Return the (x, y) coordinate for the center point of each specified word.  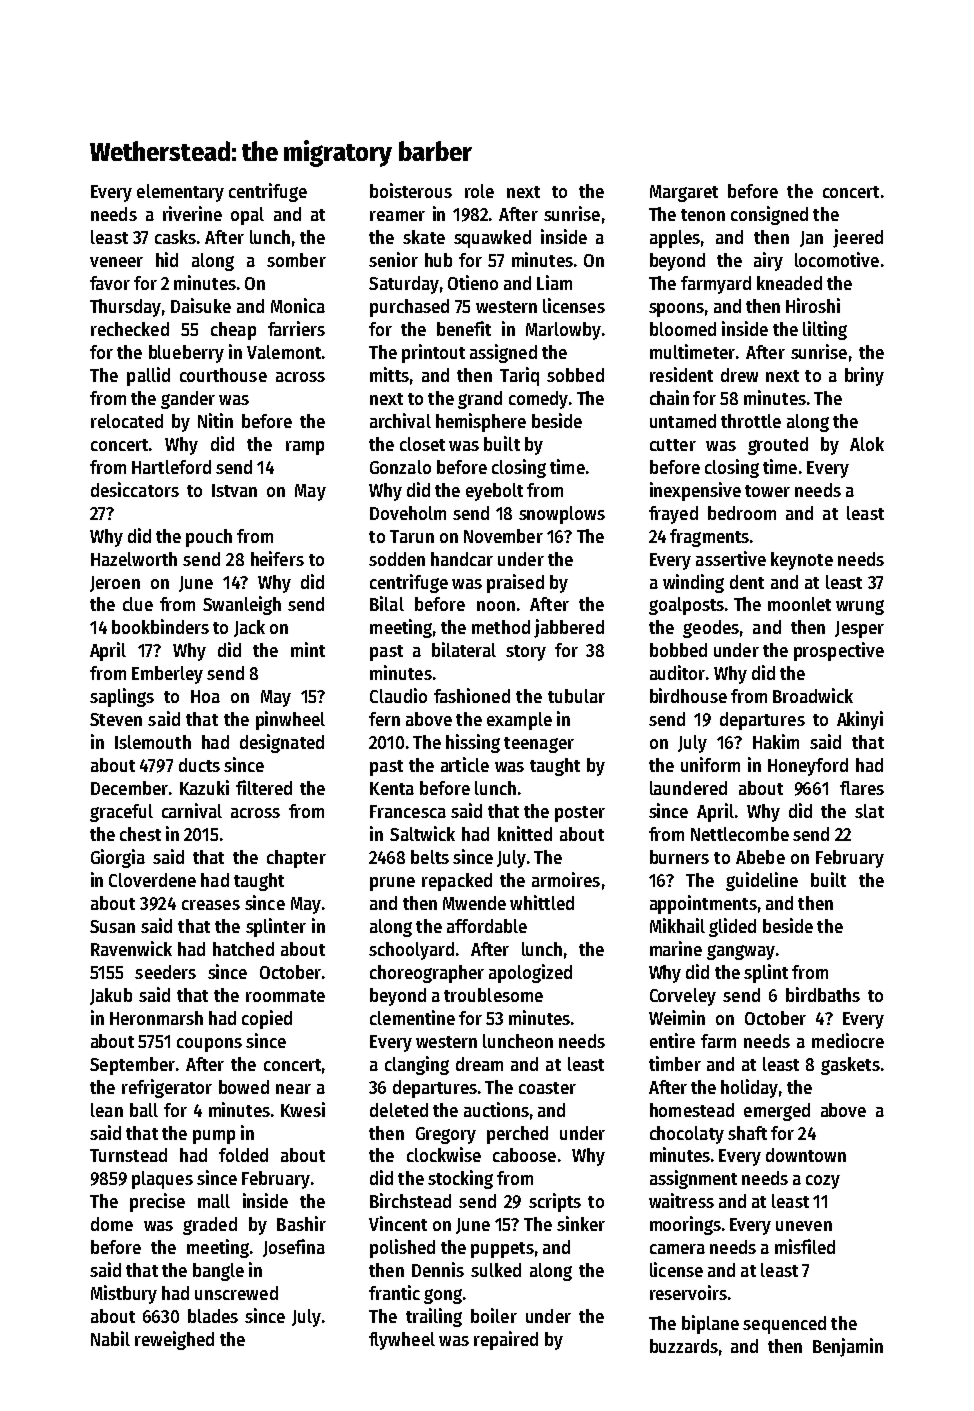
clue (138, 604)
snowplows (562, 515)
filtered (264, 787)
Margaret (684, 193)
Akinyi (860, 720)
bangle (218, 1272)
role (479, 191)
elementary (180, 193)
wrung (860, 607)
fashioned (472, 695)
